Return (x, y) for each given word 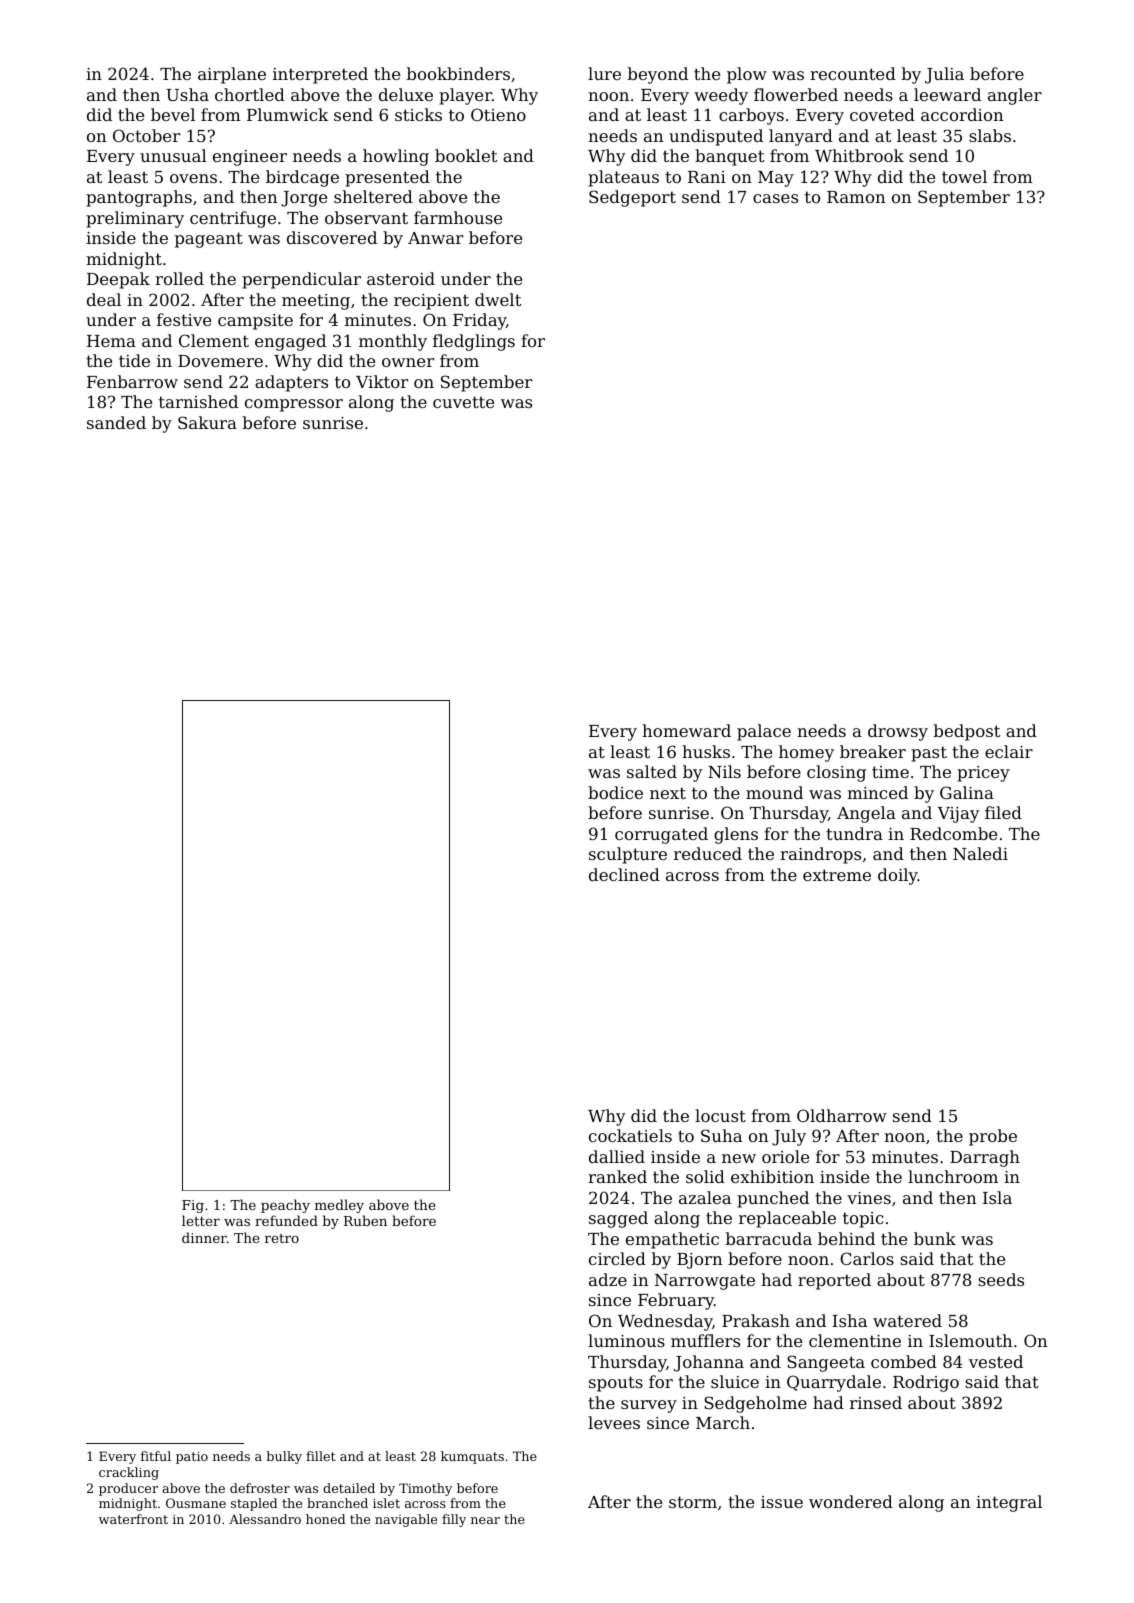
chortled (250, 94)
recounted (853, 73)
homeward (686, 730)
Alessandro (265, 1519)
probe (993, 1137)
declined (624, 874)
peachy (285, 1206)
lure (604, 73)
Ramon (856, 197)
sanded (116, 422)
